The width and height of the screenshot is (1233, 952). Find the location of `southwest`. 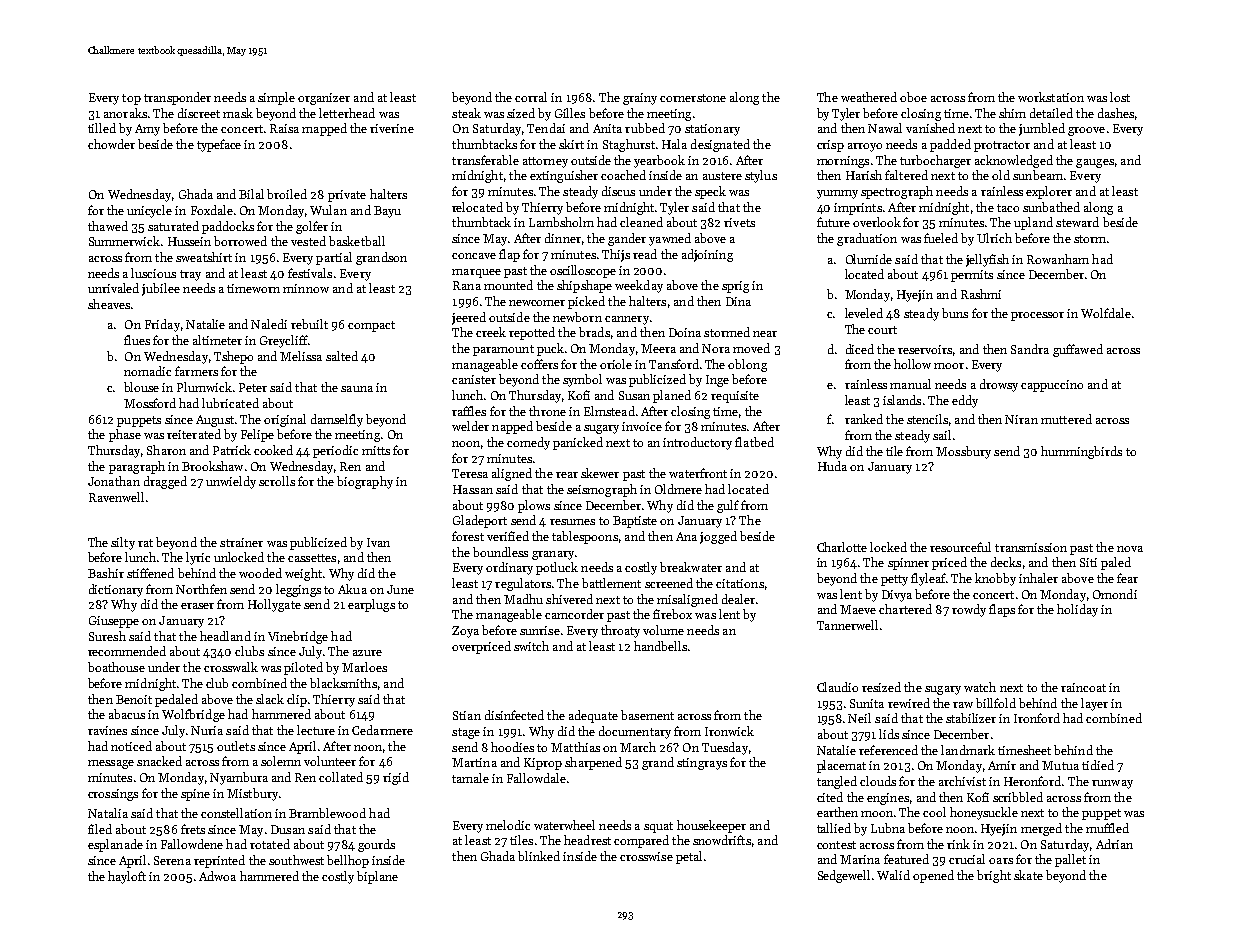

southwest is located at coordinates (296, 860).
